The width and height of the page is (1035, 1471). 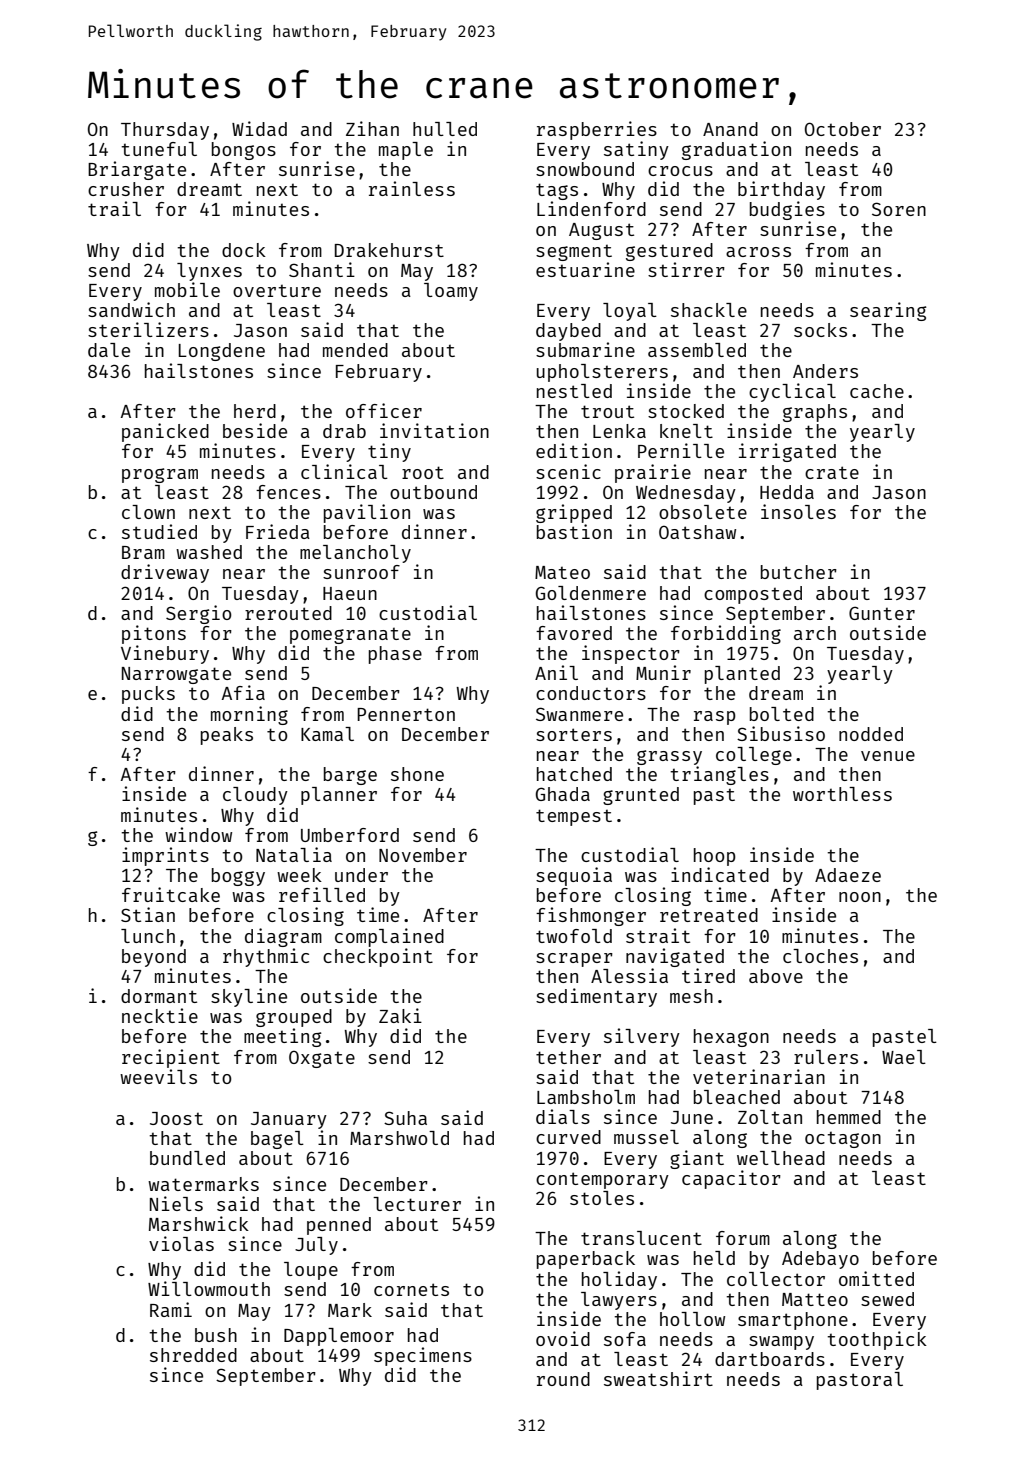 I want to click on clown, so click(x=148, y=512).
